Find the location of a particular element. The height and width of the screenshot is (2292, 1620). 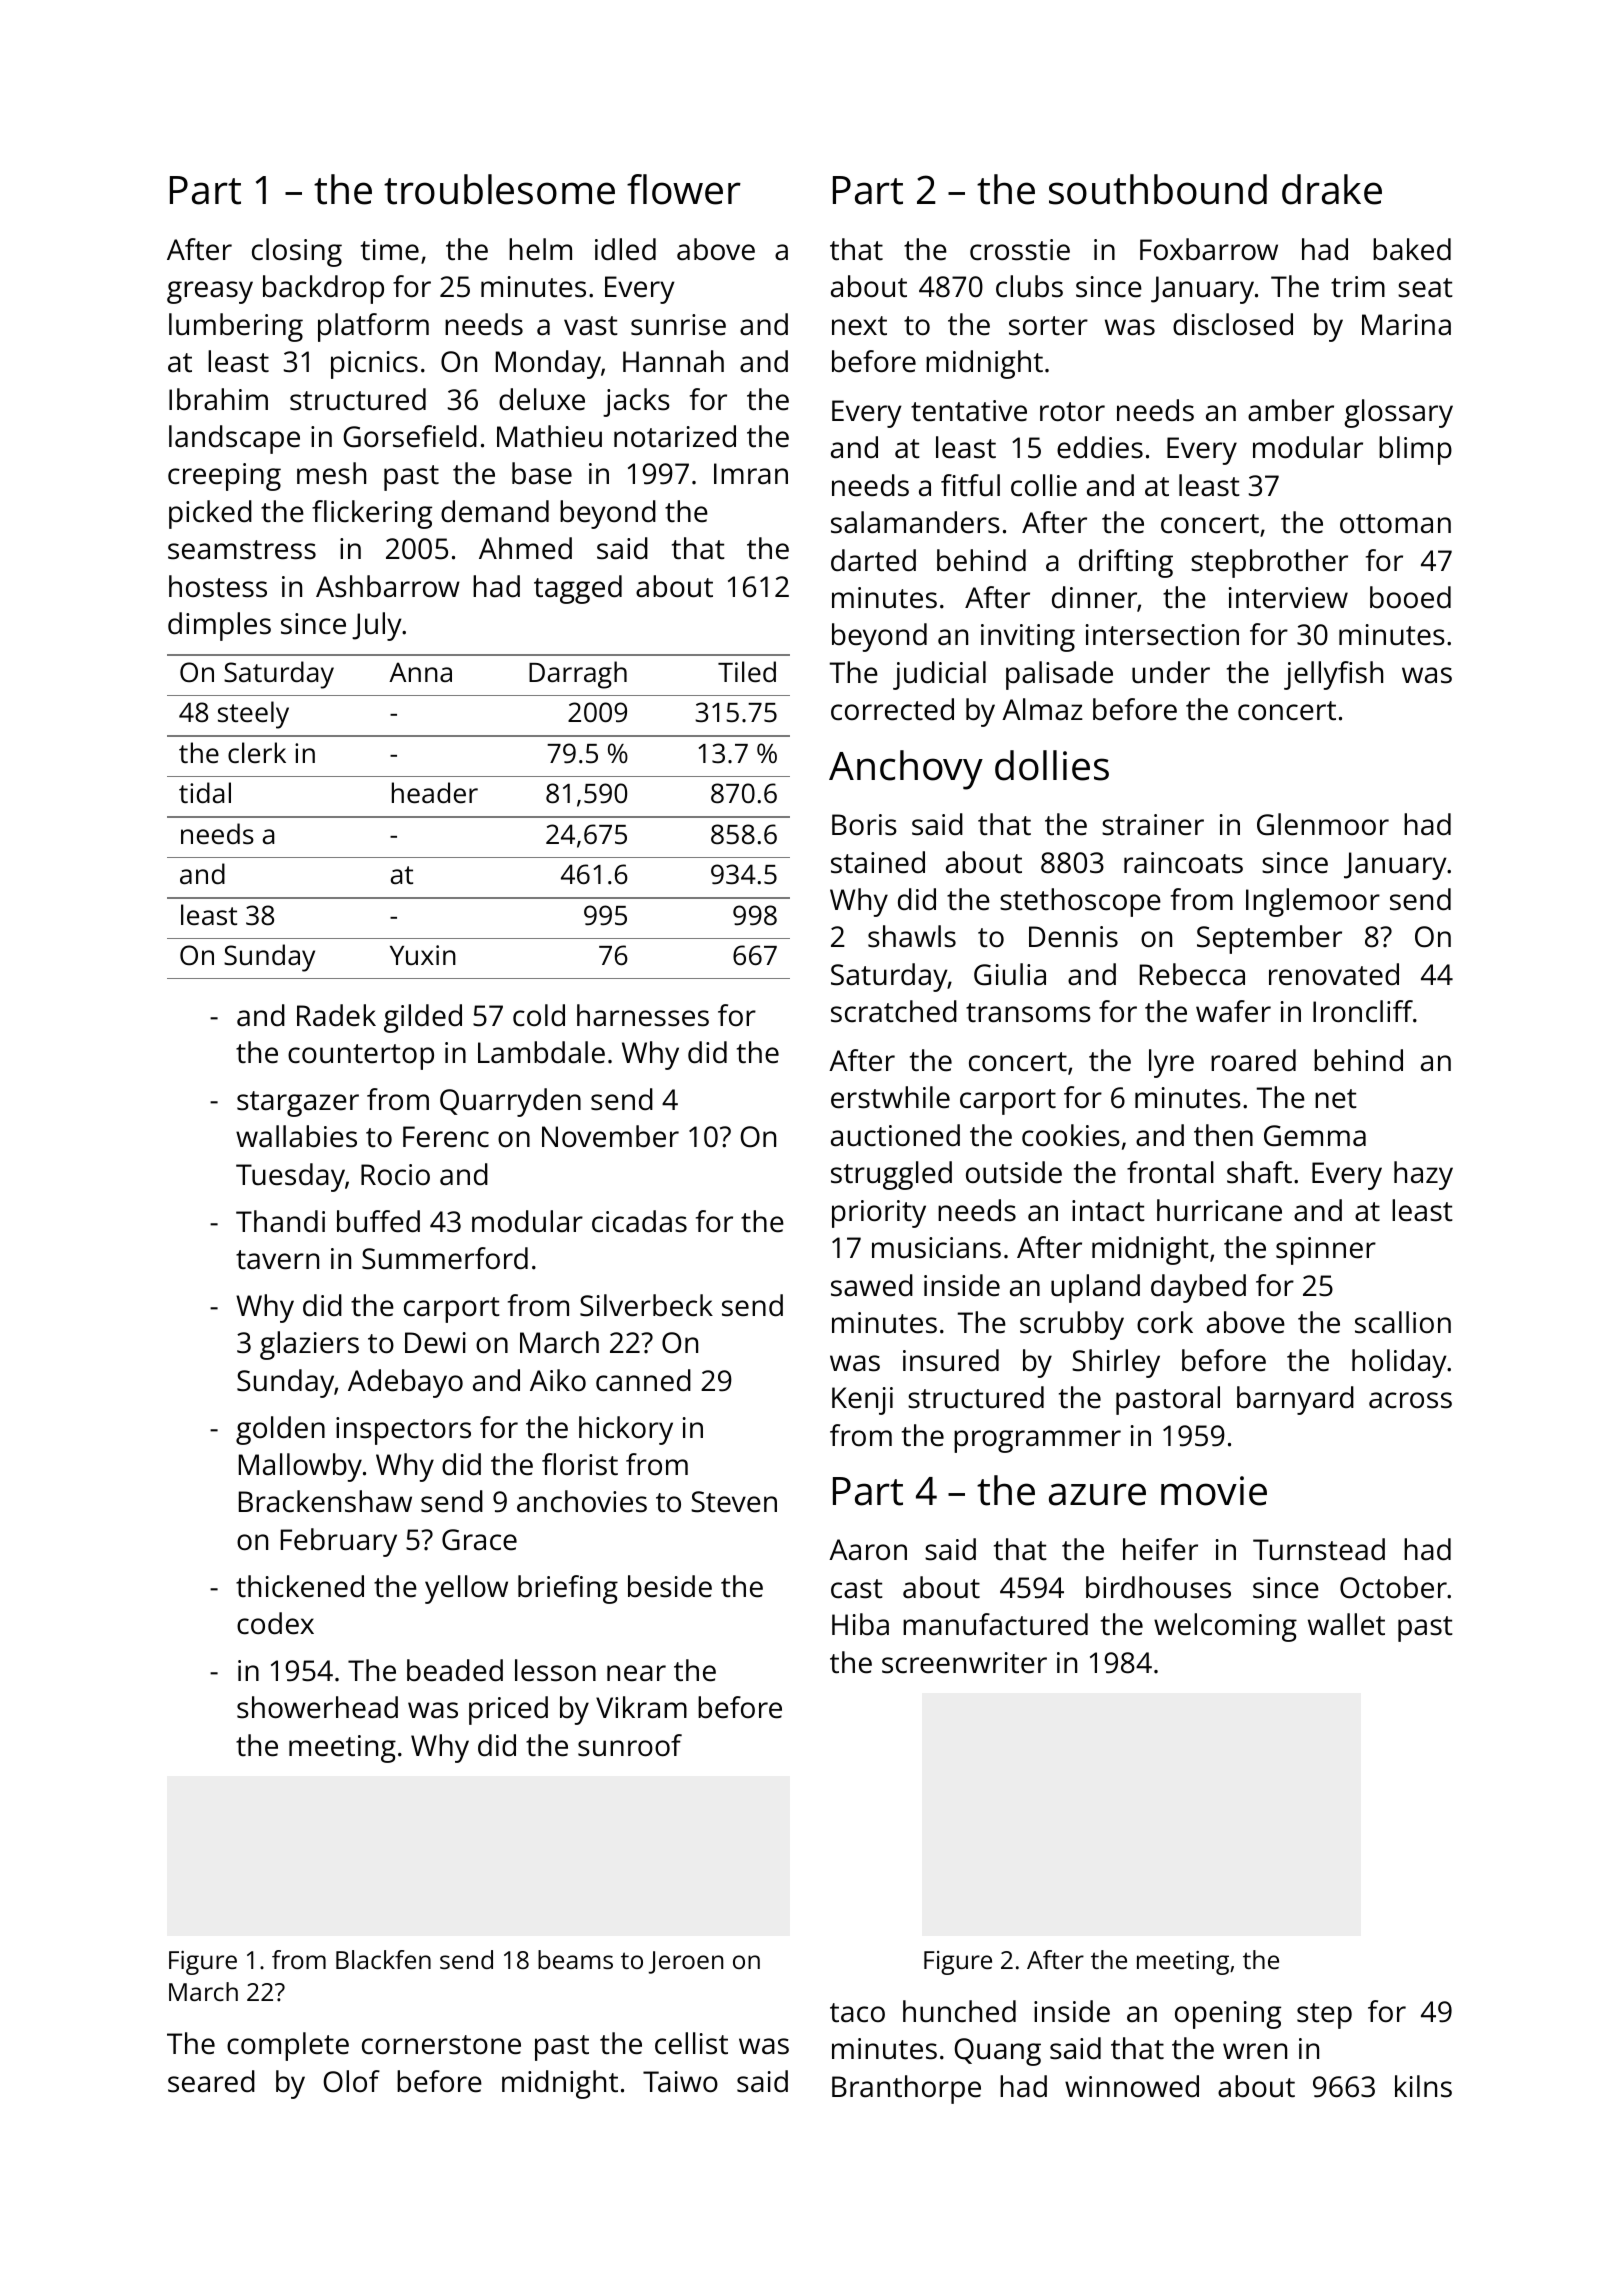

cornerstone is located at coordinates (441, 2045).
